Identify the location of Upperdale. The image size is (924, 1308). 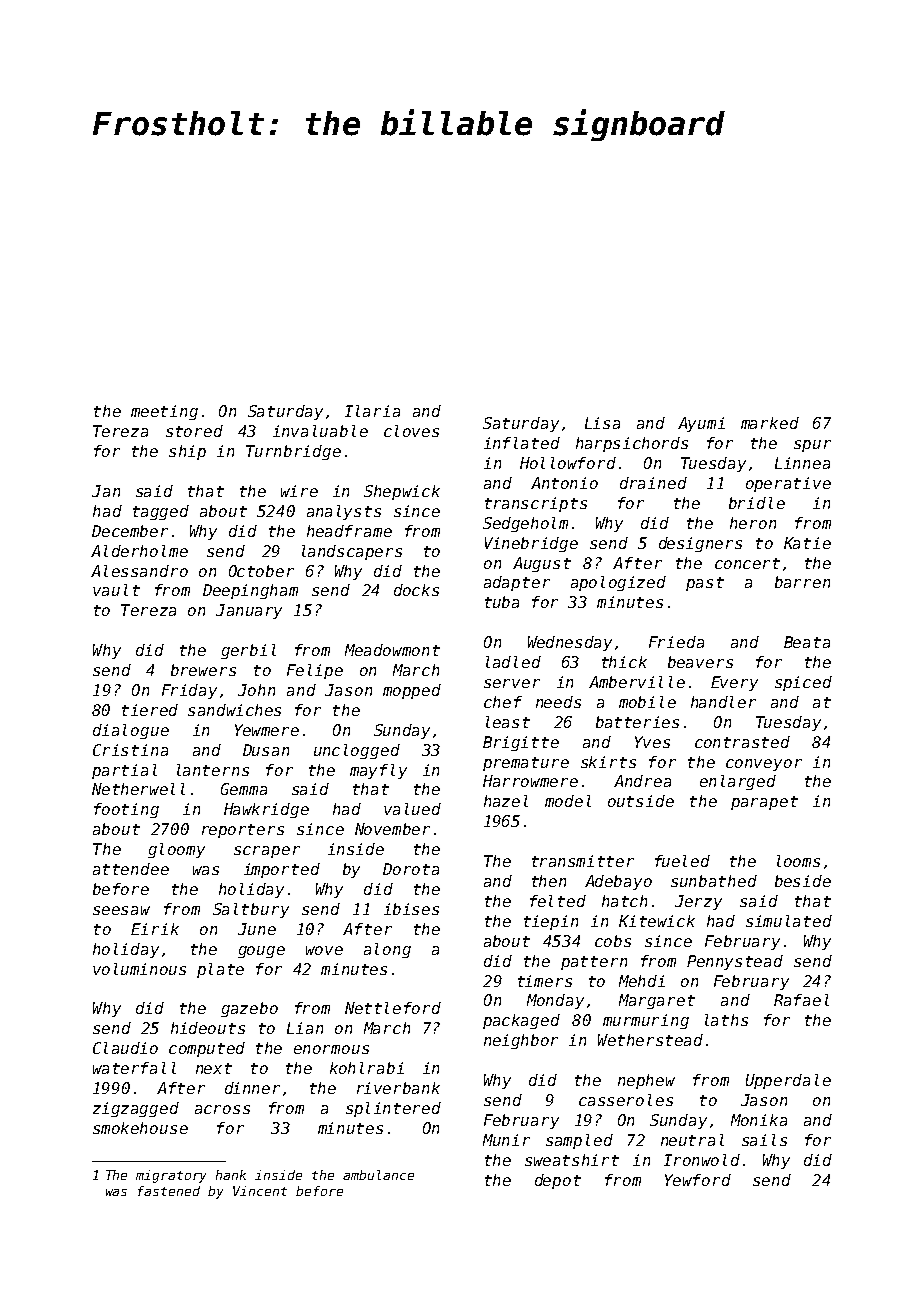
(788, 1081).
